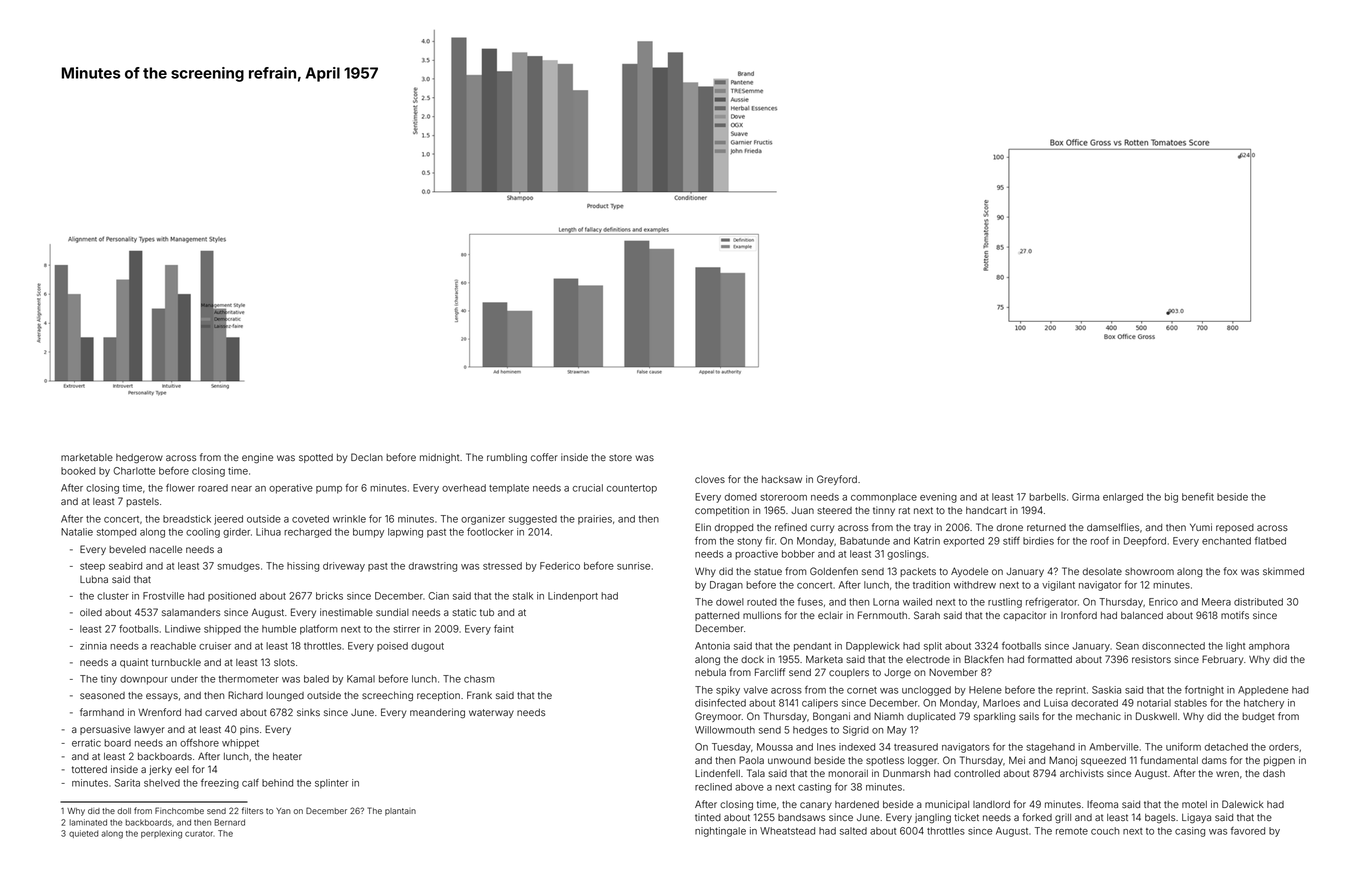  What do you see at coordinates (741, 497) in the document?
I see `domed` at bounding box center [741, 497].
